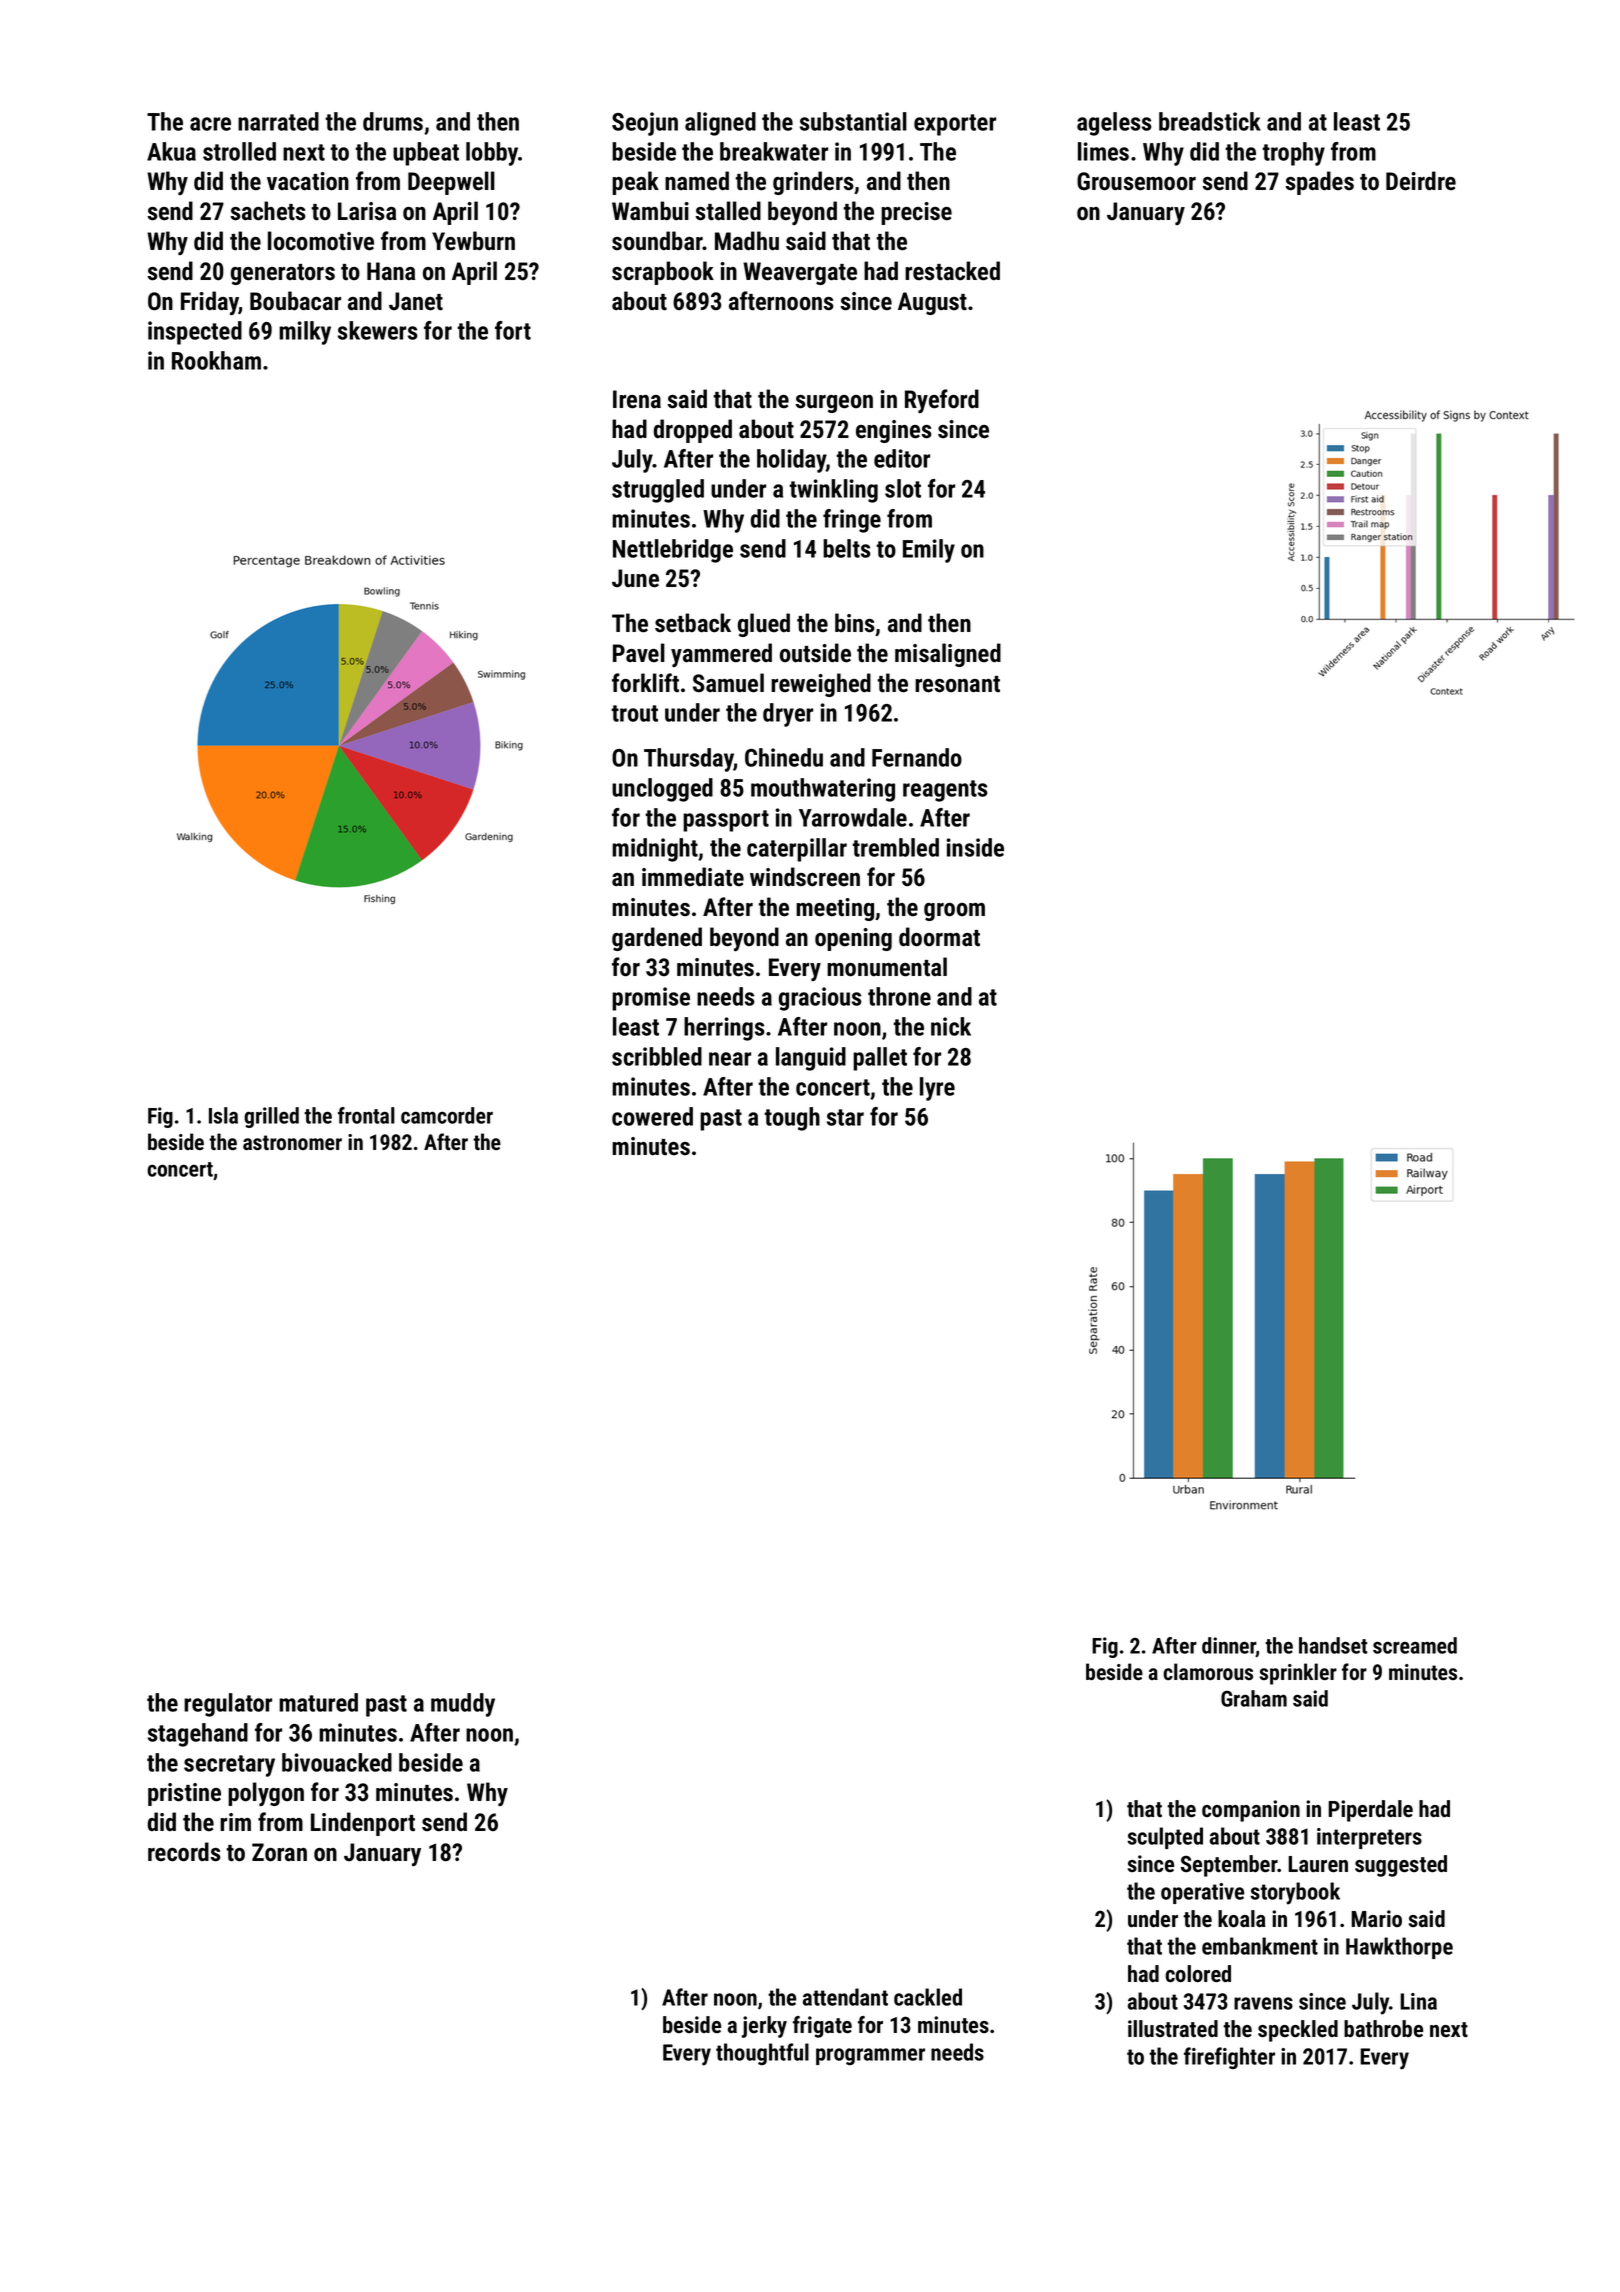  What do you see at coordinates (652, 1116) in the page?
I see `cowered` at bounding box center [652, 1116].
